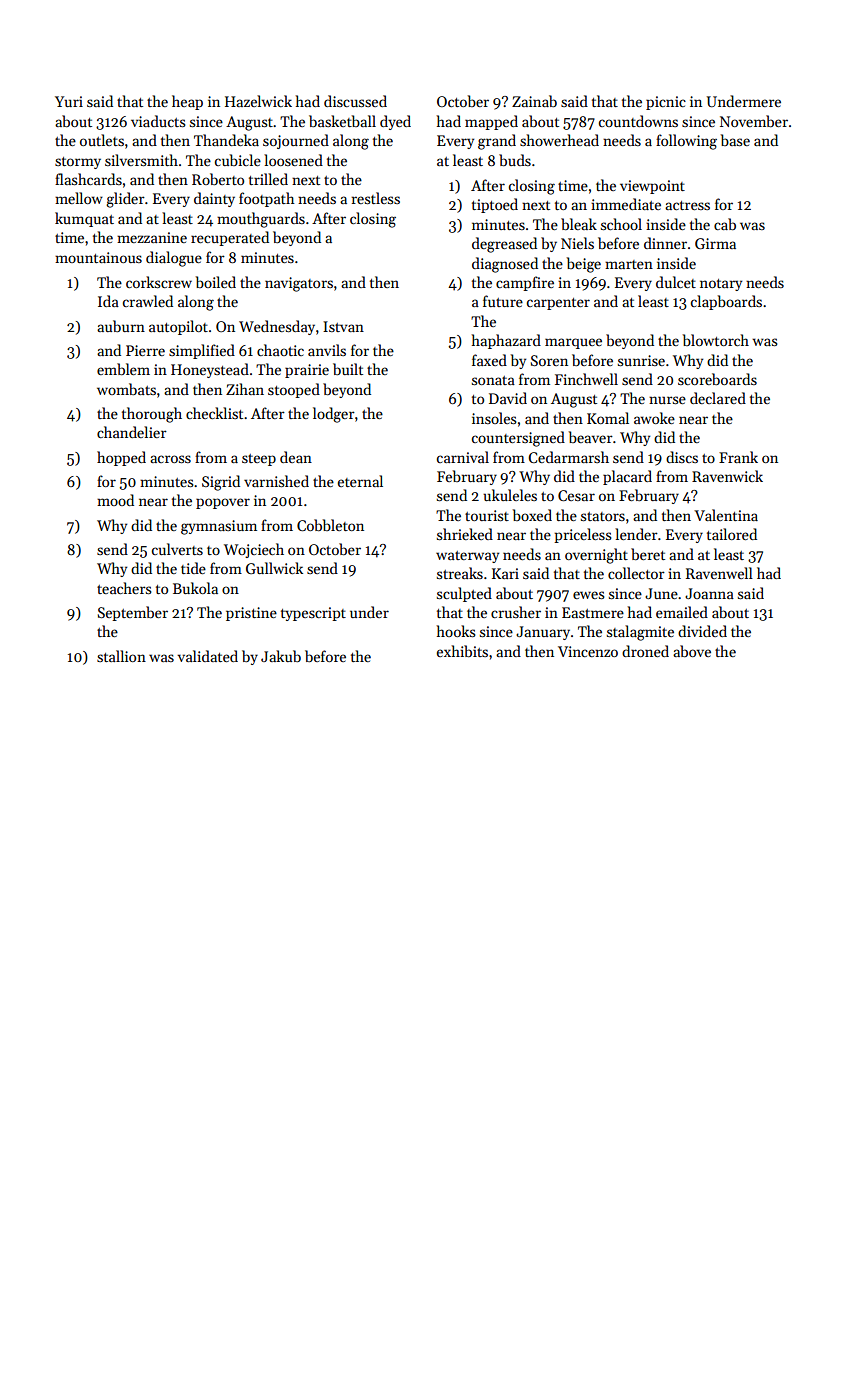  I want to click on lodger, so click(334, 415).
